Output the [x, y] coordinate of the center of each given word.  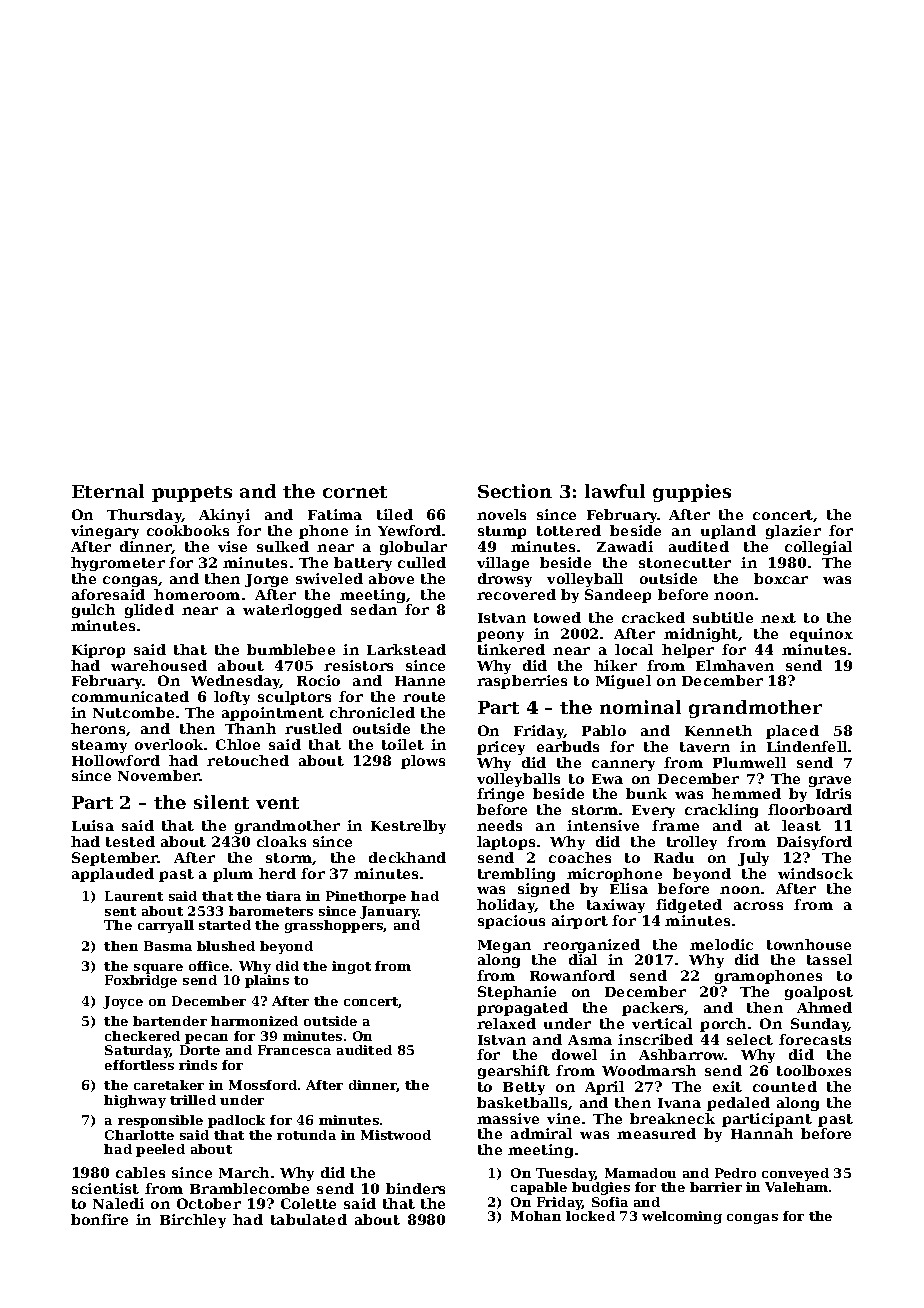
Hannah [762, 1133]
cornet [355, 492]
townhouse [809, 944]
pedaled [738, 1104]
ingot [351, 967]
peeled [160, 1150]
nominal [640, 707]
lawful [615, 491]
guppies [692, 493]
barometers [271, 911]
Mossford [263, 1085]
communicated [130, 696]
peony [500, 636]
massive [508, 1118]
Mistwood [396, 1135]
